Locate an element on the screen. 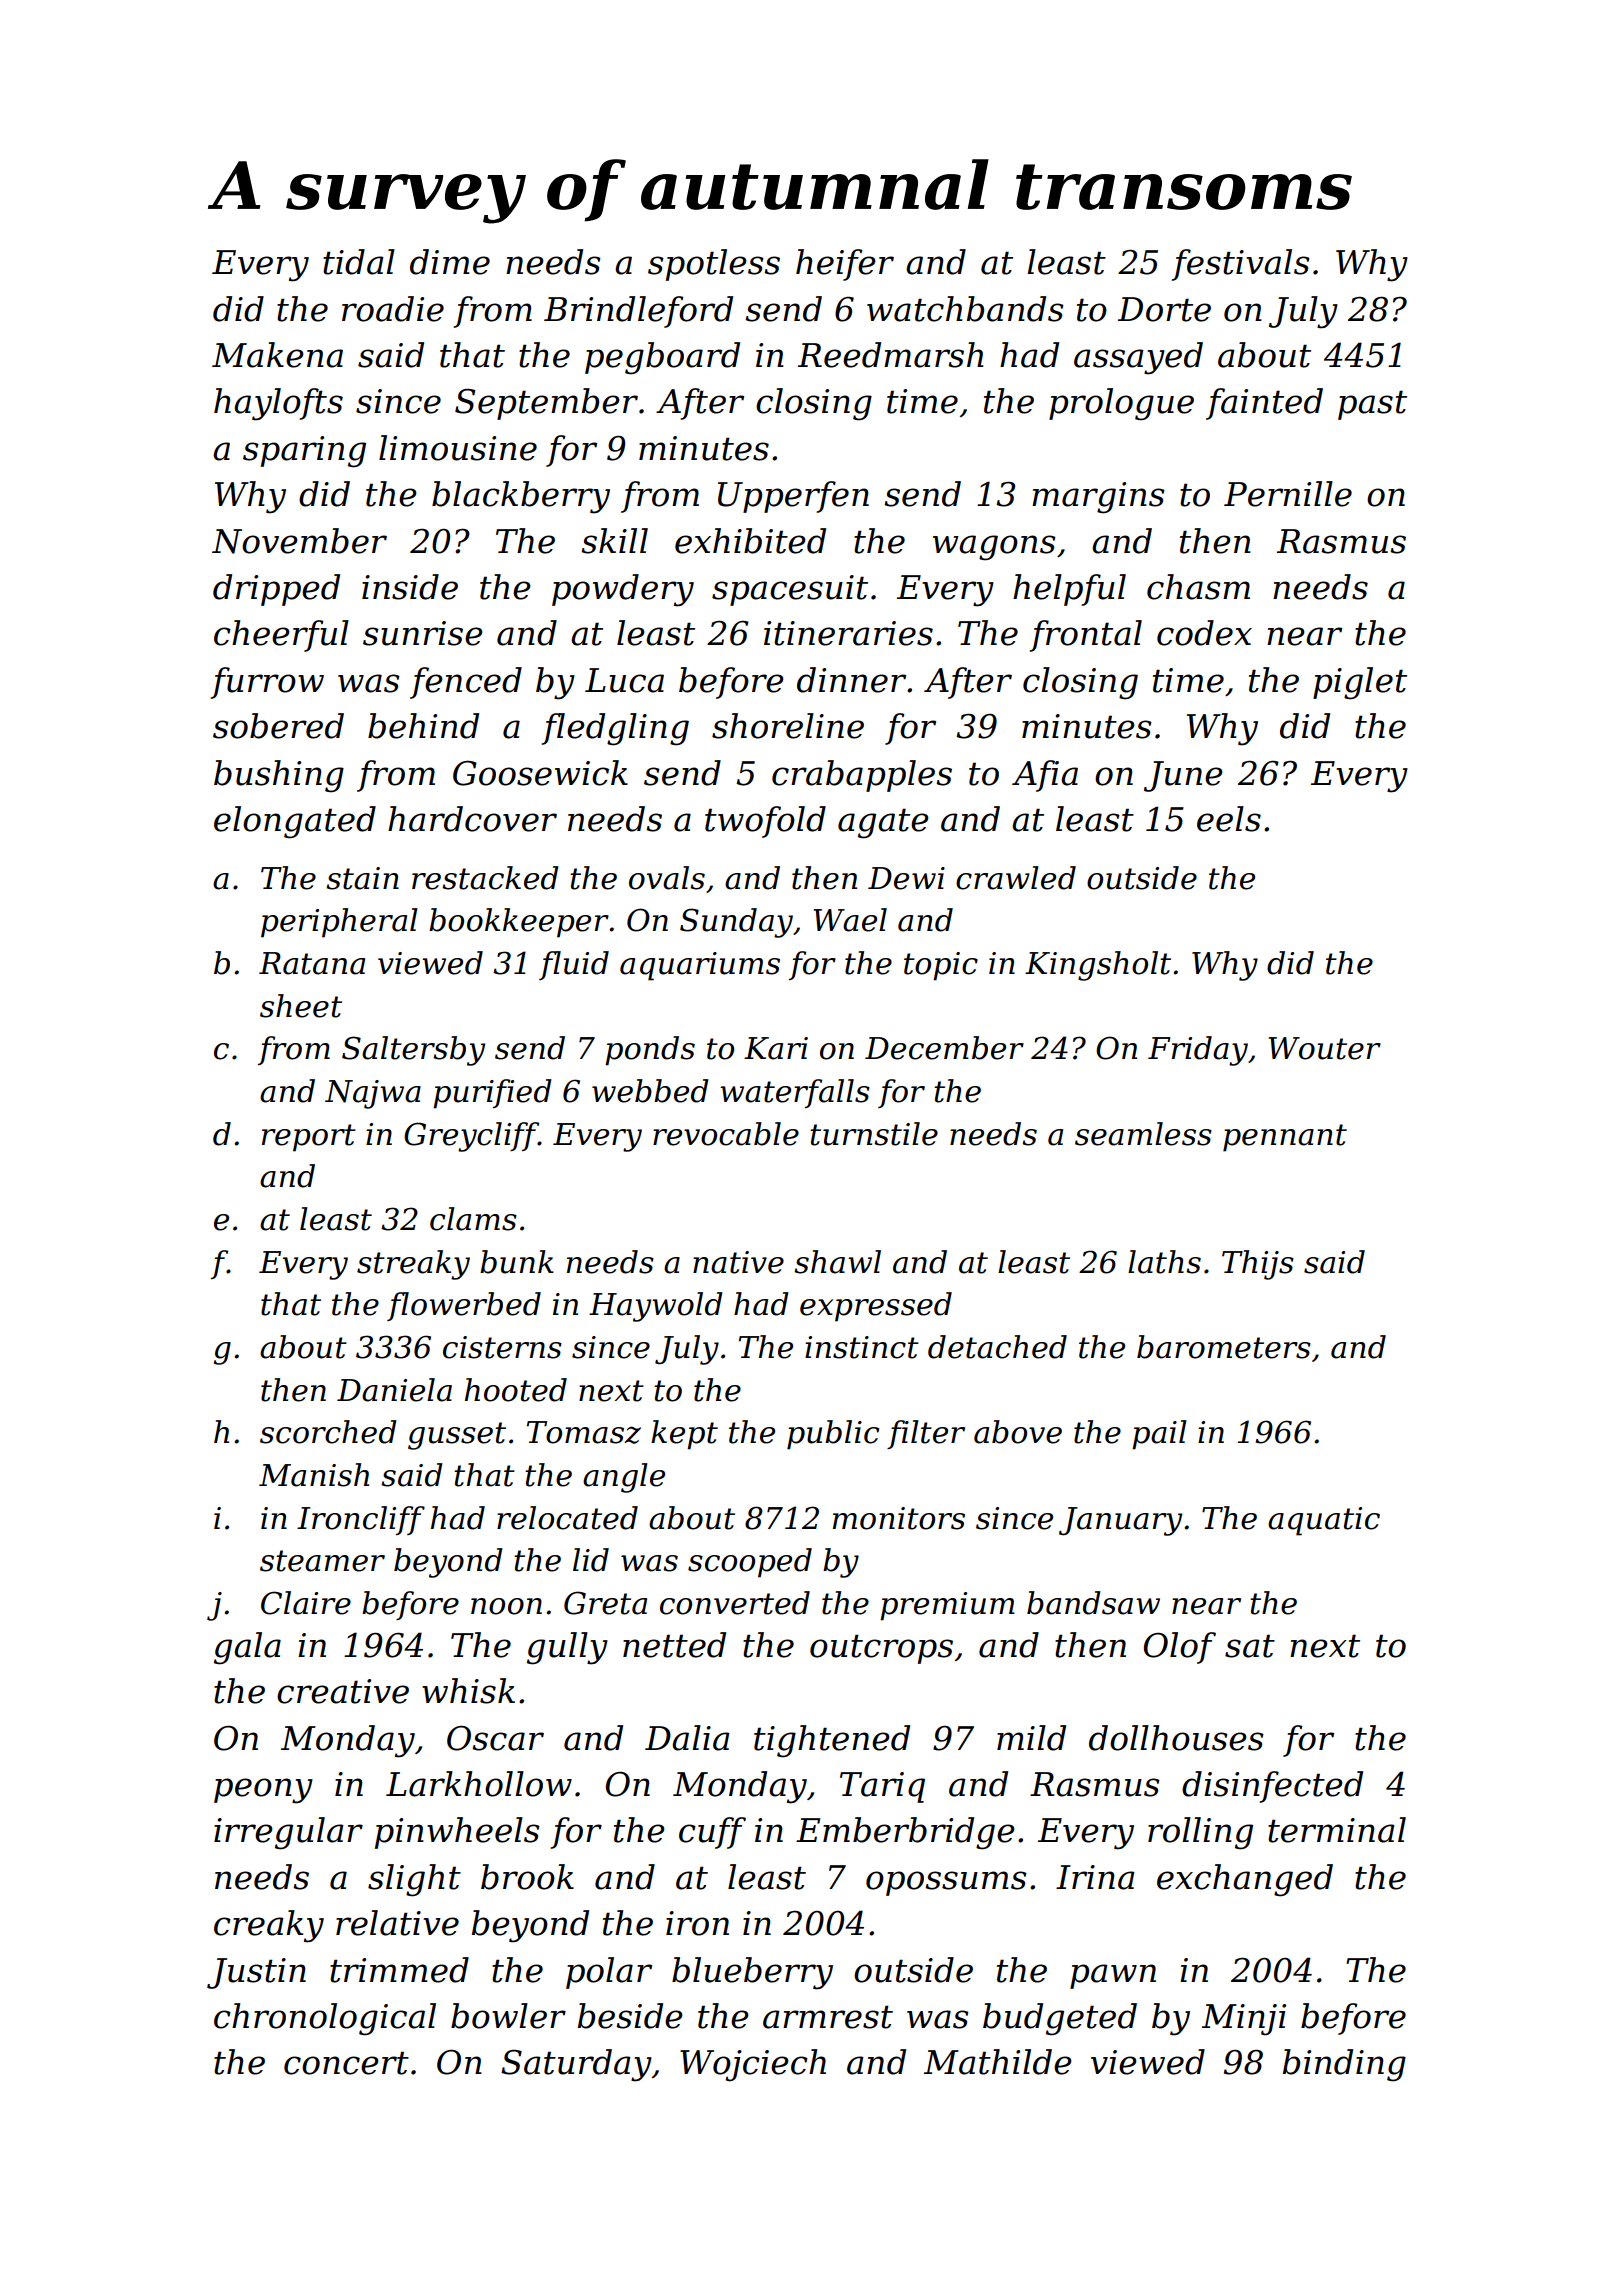 Image resolution: width=1620 pixels, height=2292 pixels. barometers is located at coordinates (1224, 1347).
